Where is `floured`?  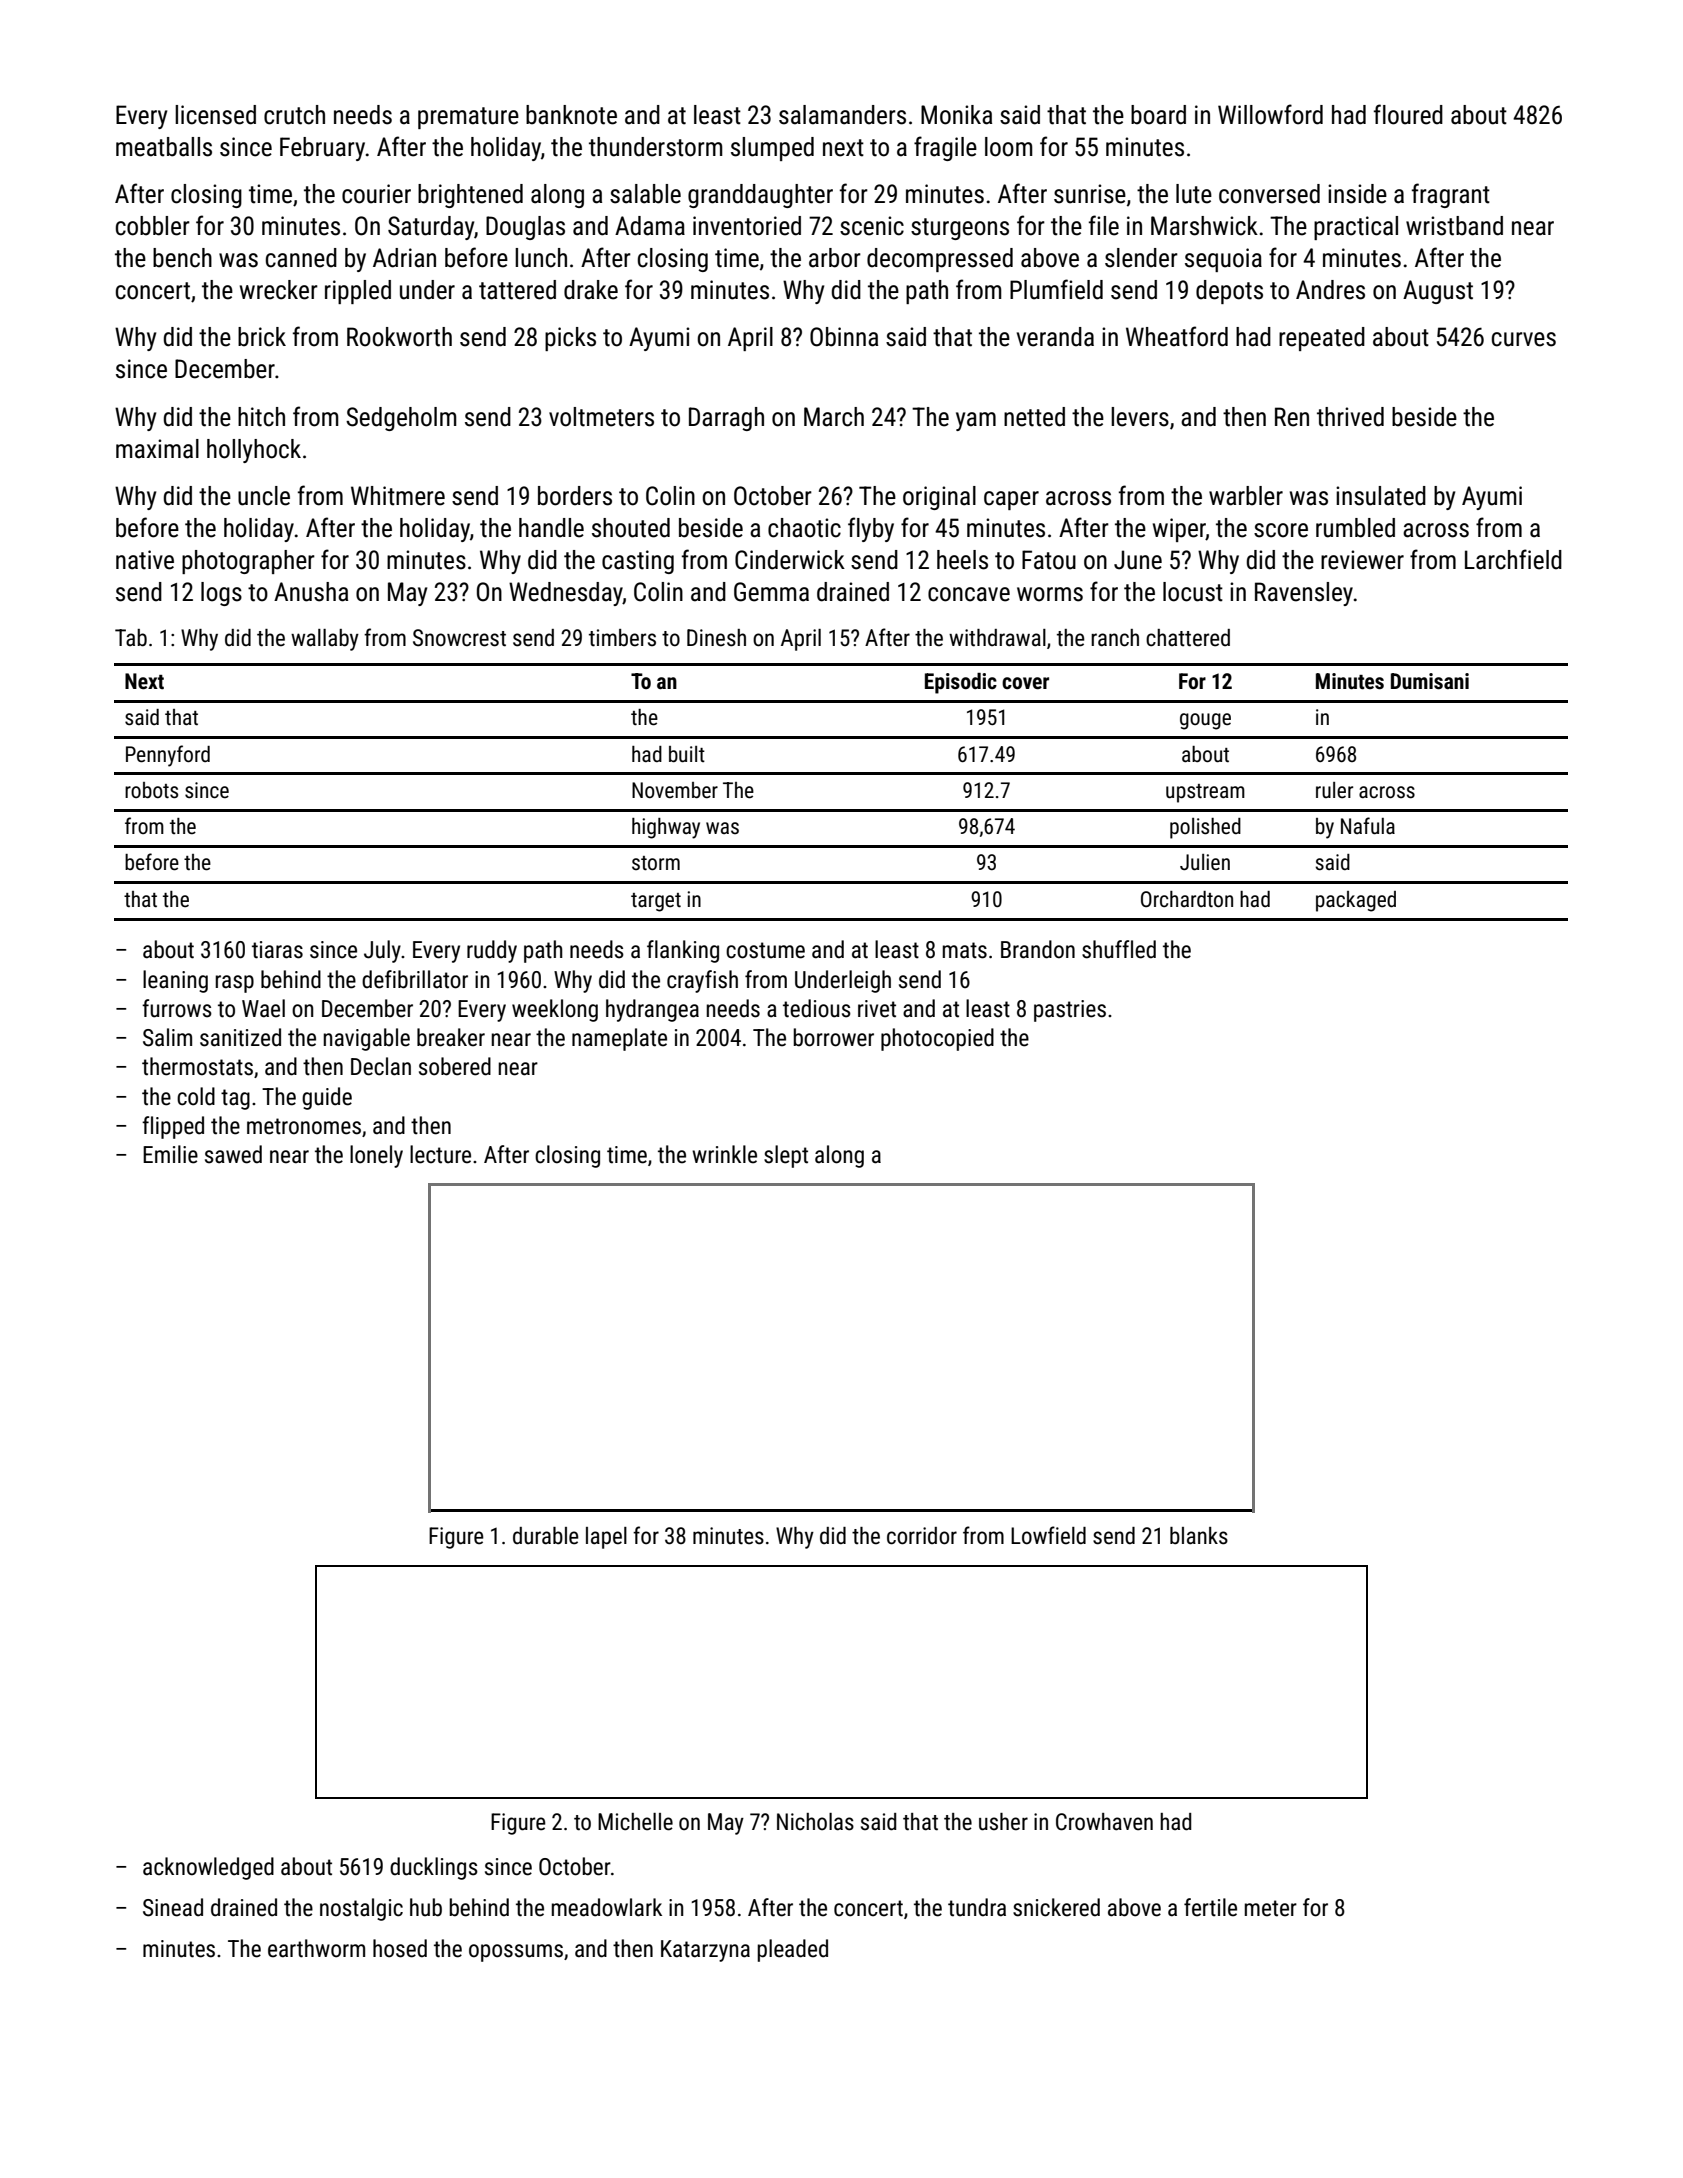 floured is located at coordinates (1408, 114).
